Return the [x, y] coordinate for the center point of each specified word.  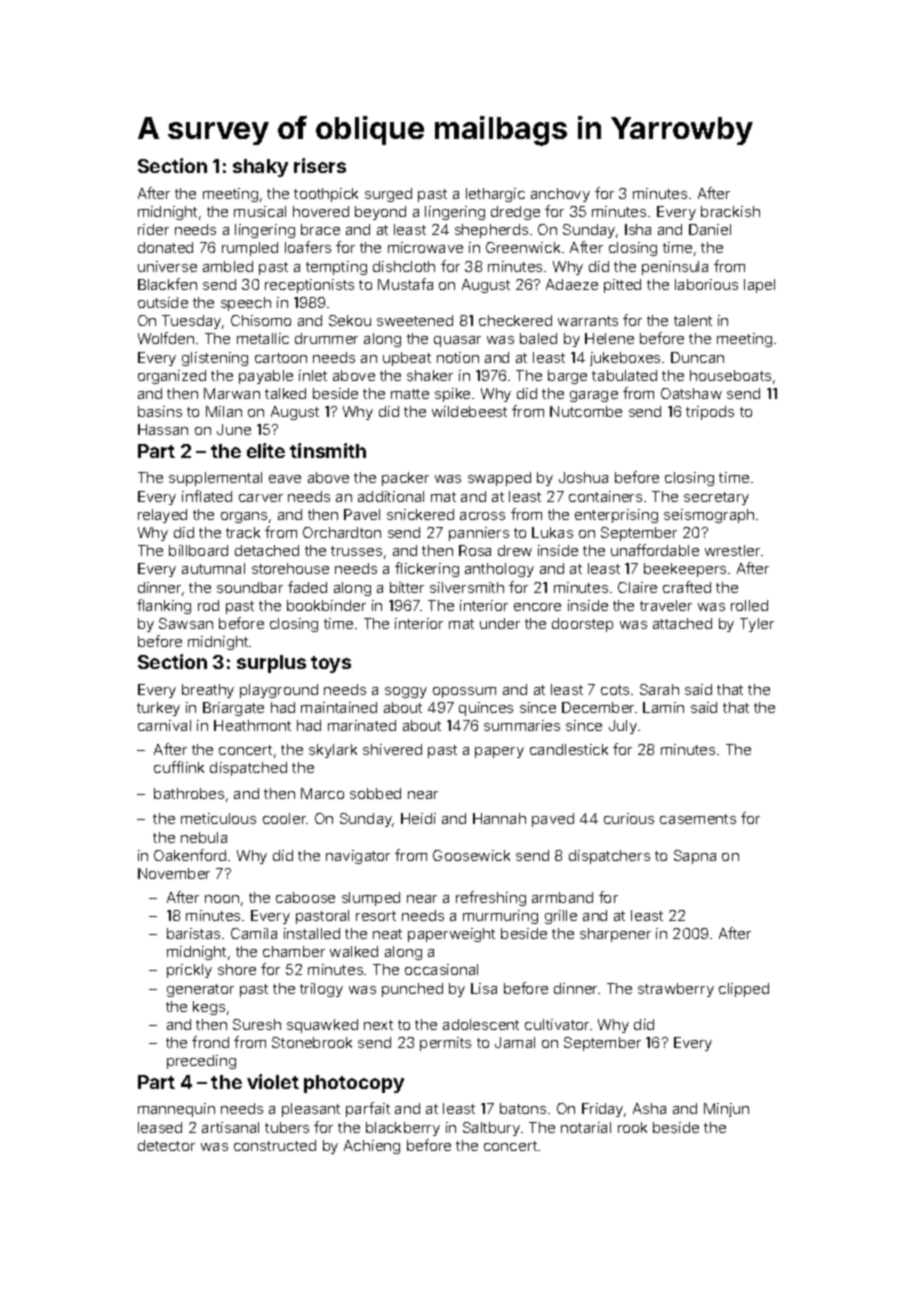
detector [166, 1145]
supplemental [215, 479]
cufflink [179, 767]
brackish [730, 211]
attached [682, 623]
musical [260, 211]
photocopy [354, 1084]
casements [698, 819]
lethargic [495, 195]
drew [515, 550]
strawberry [676, 990]
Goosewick [471, 855]
